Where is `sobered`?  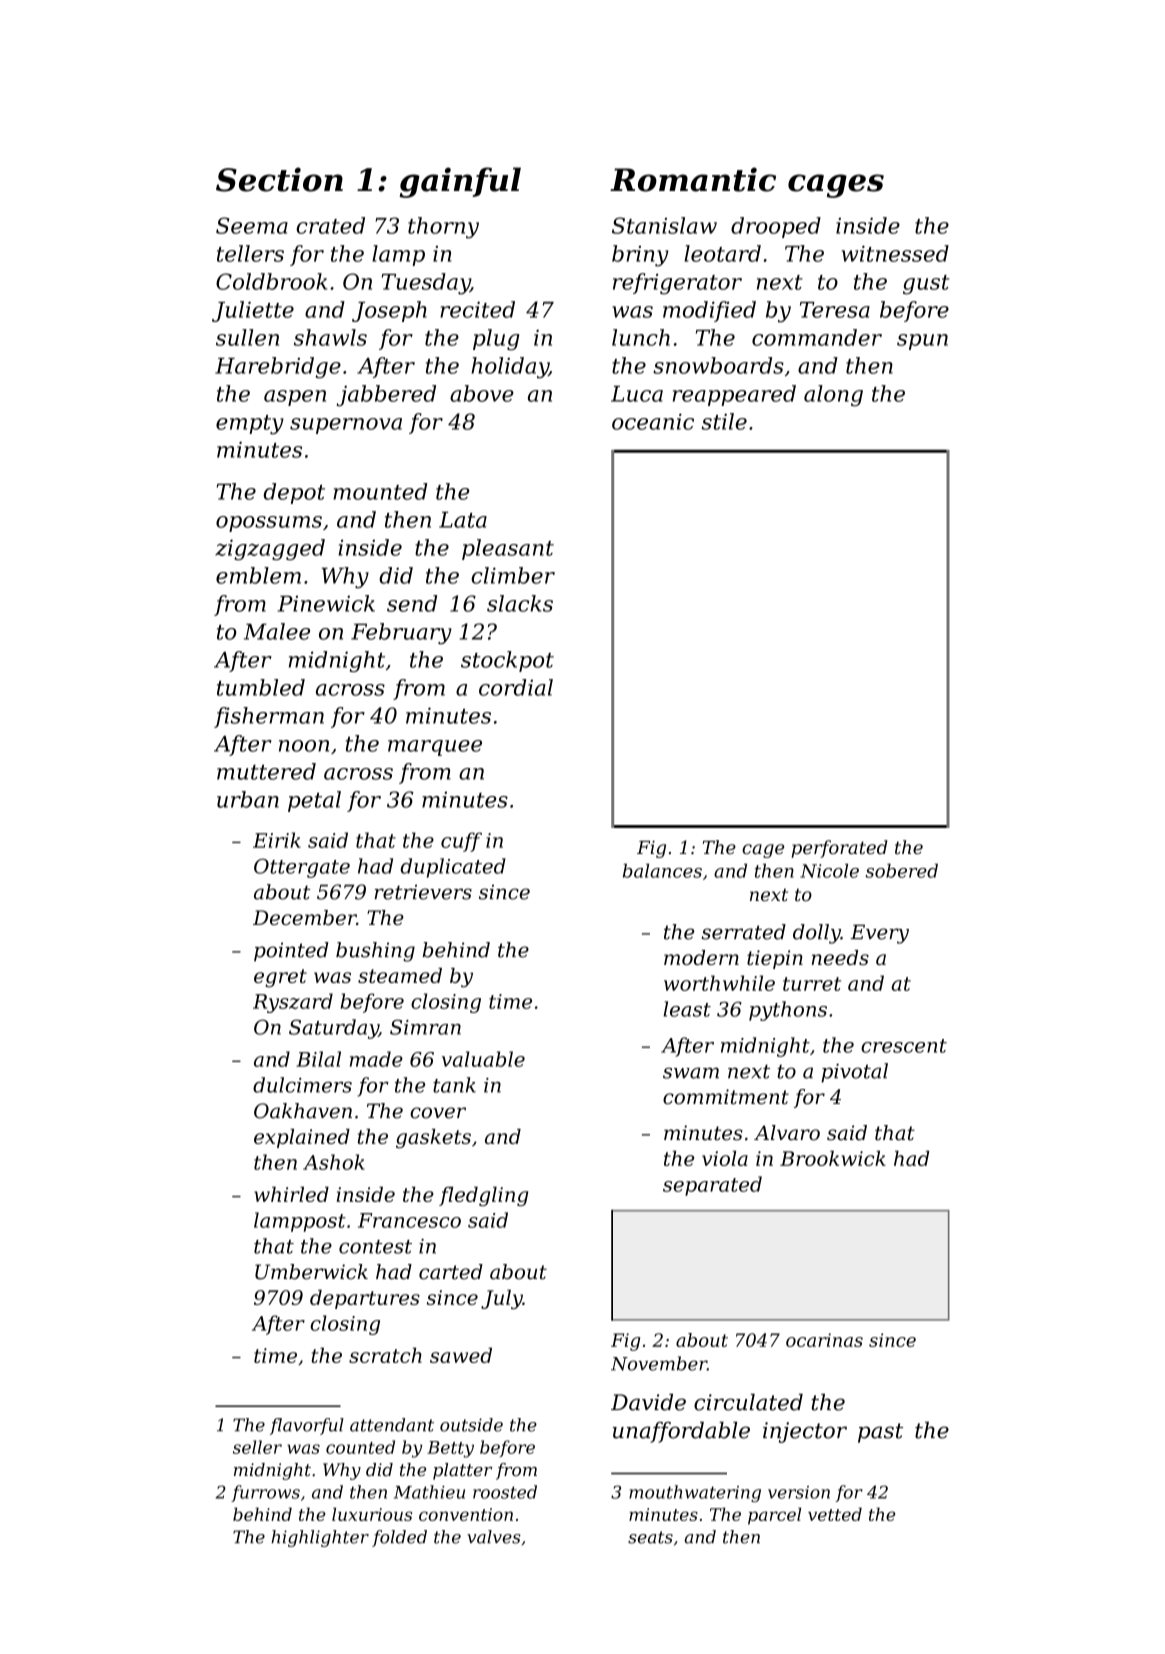 sobered is located at coordinates (901, 871).
